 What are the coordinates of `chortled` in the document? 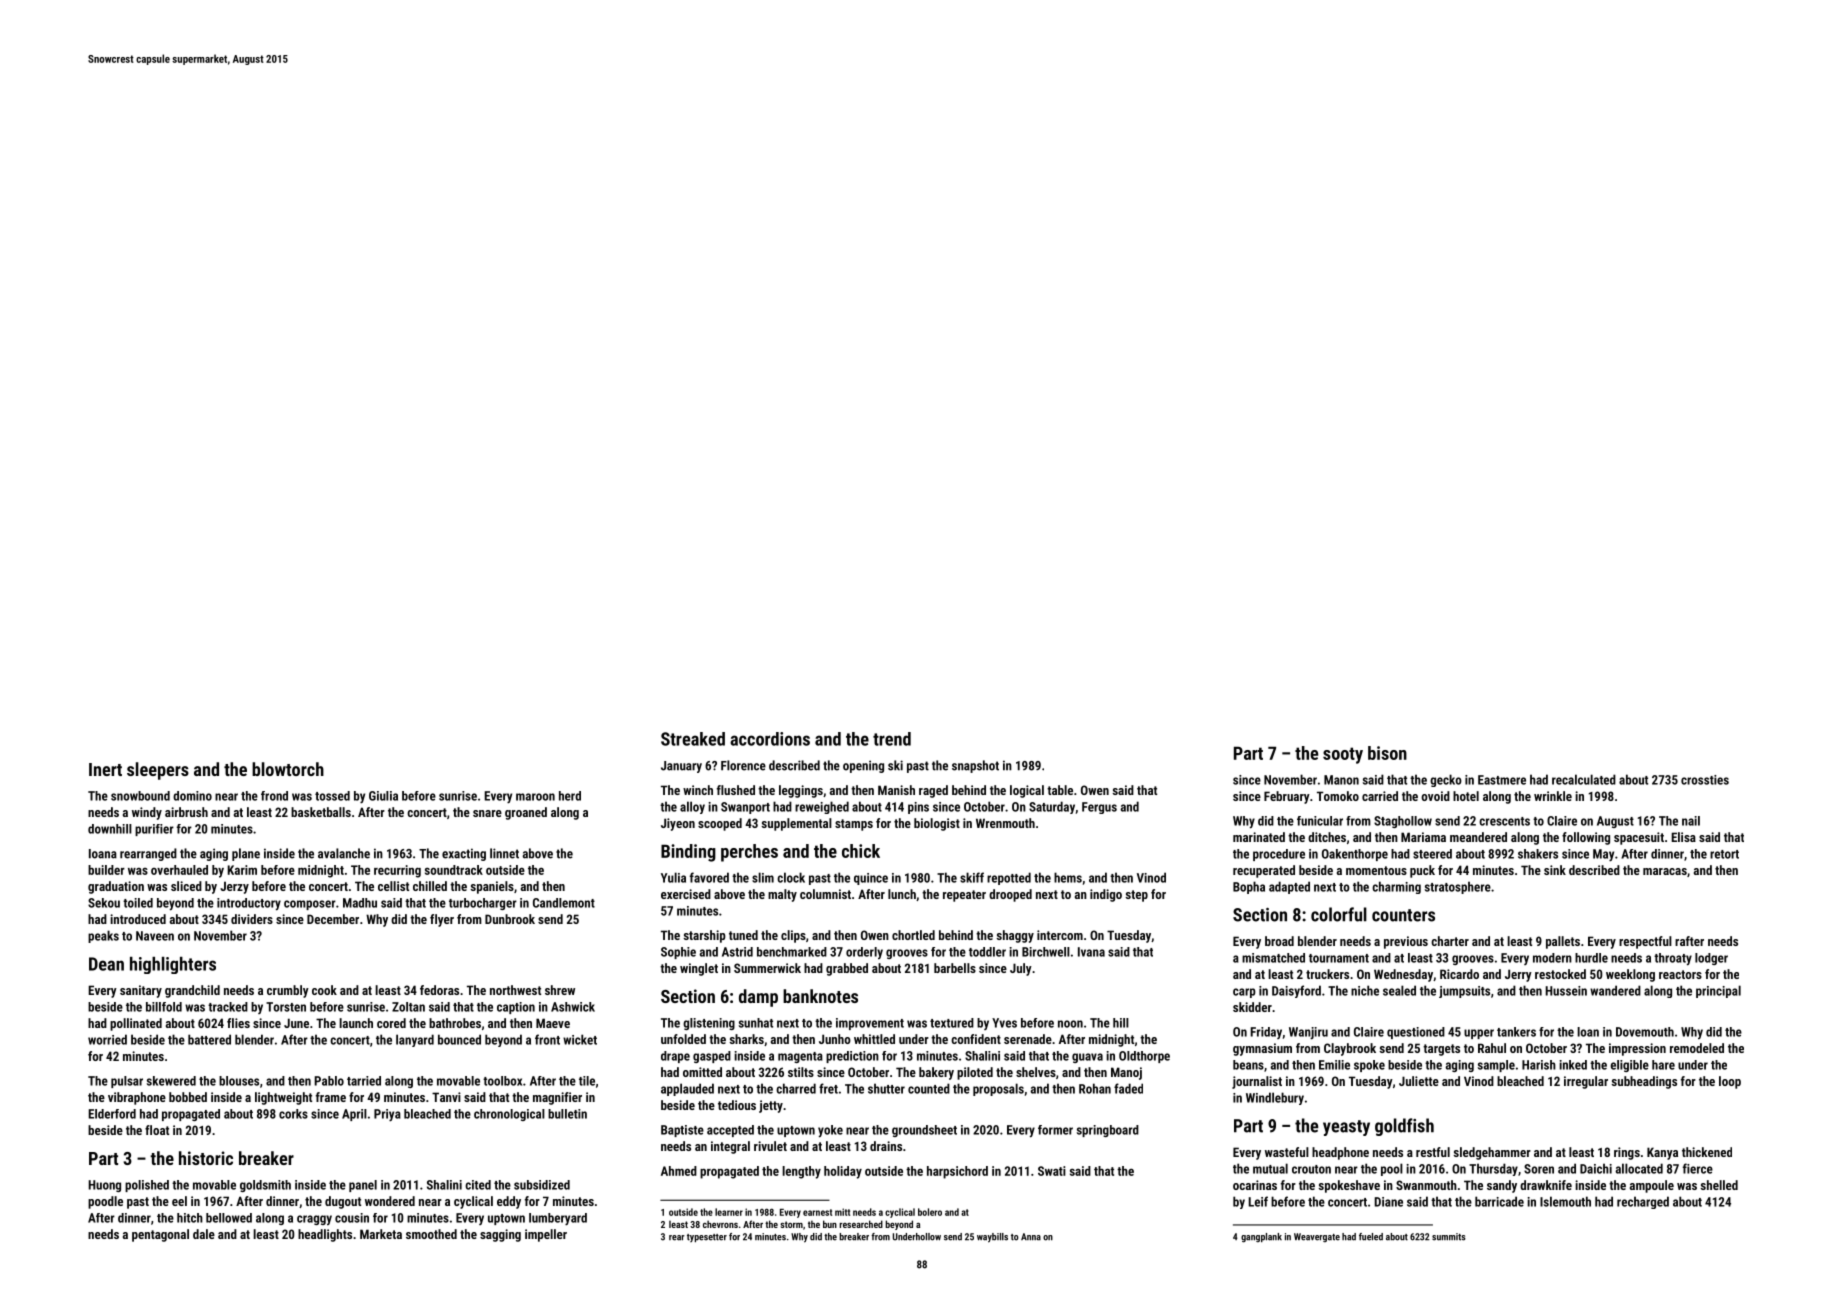 It's located at (913, 935).
